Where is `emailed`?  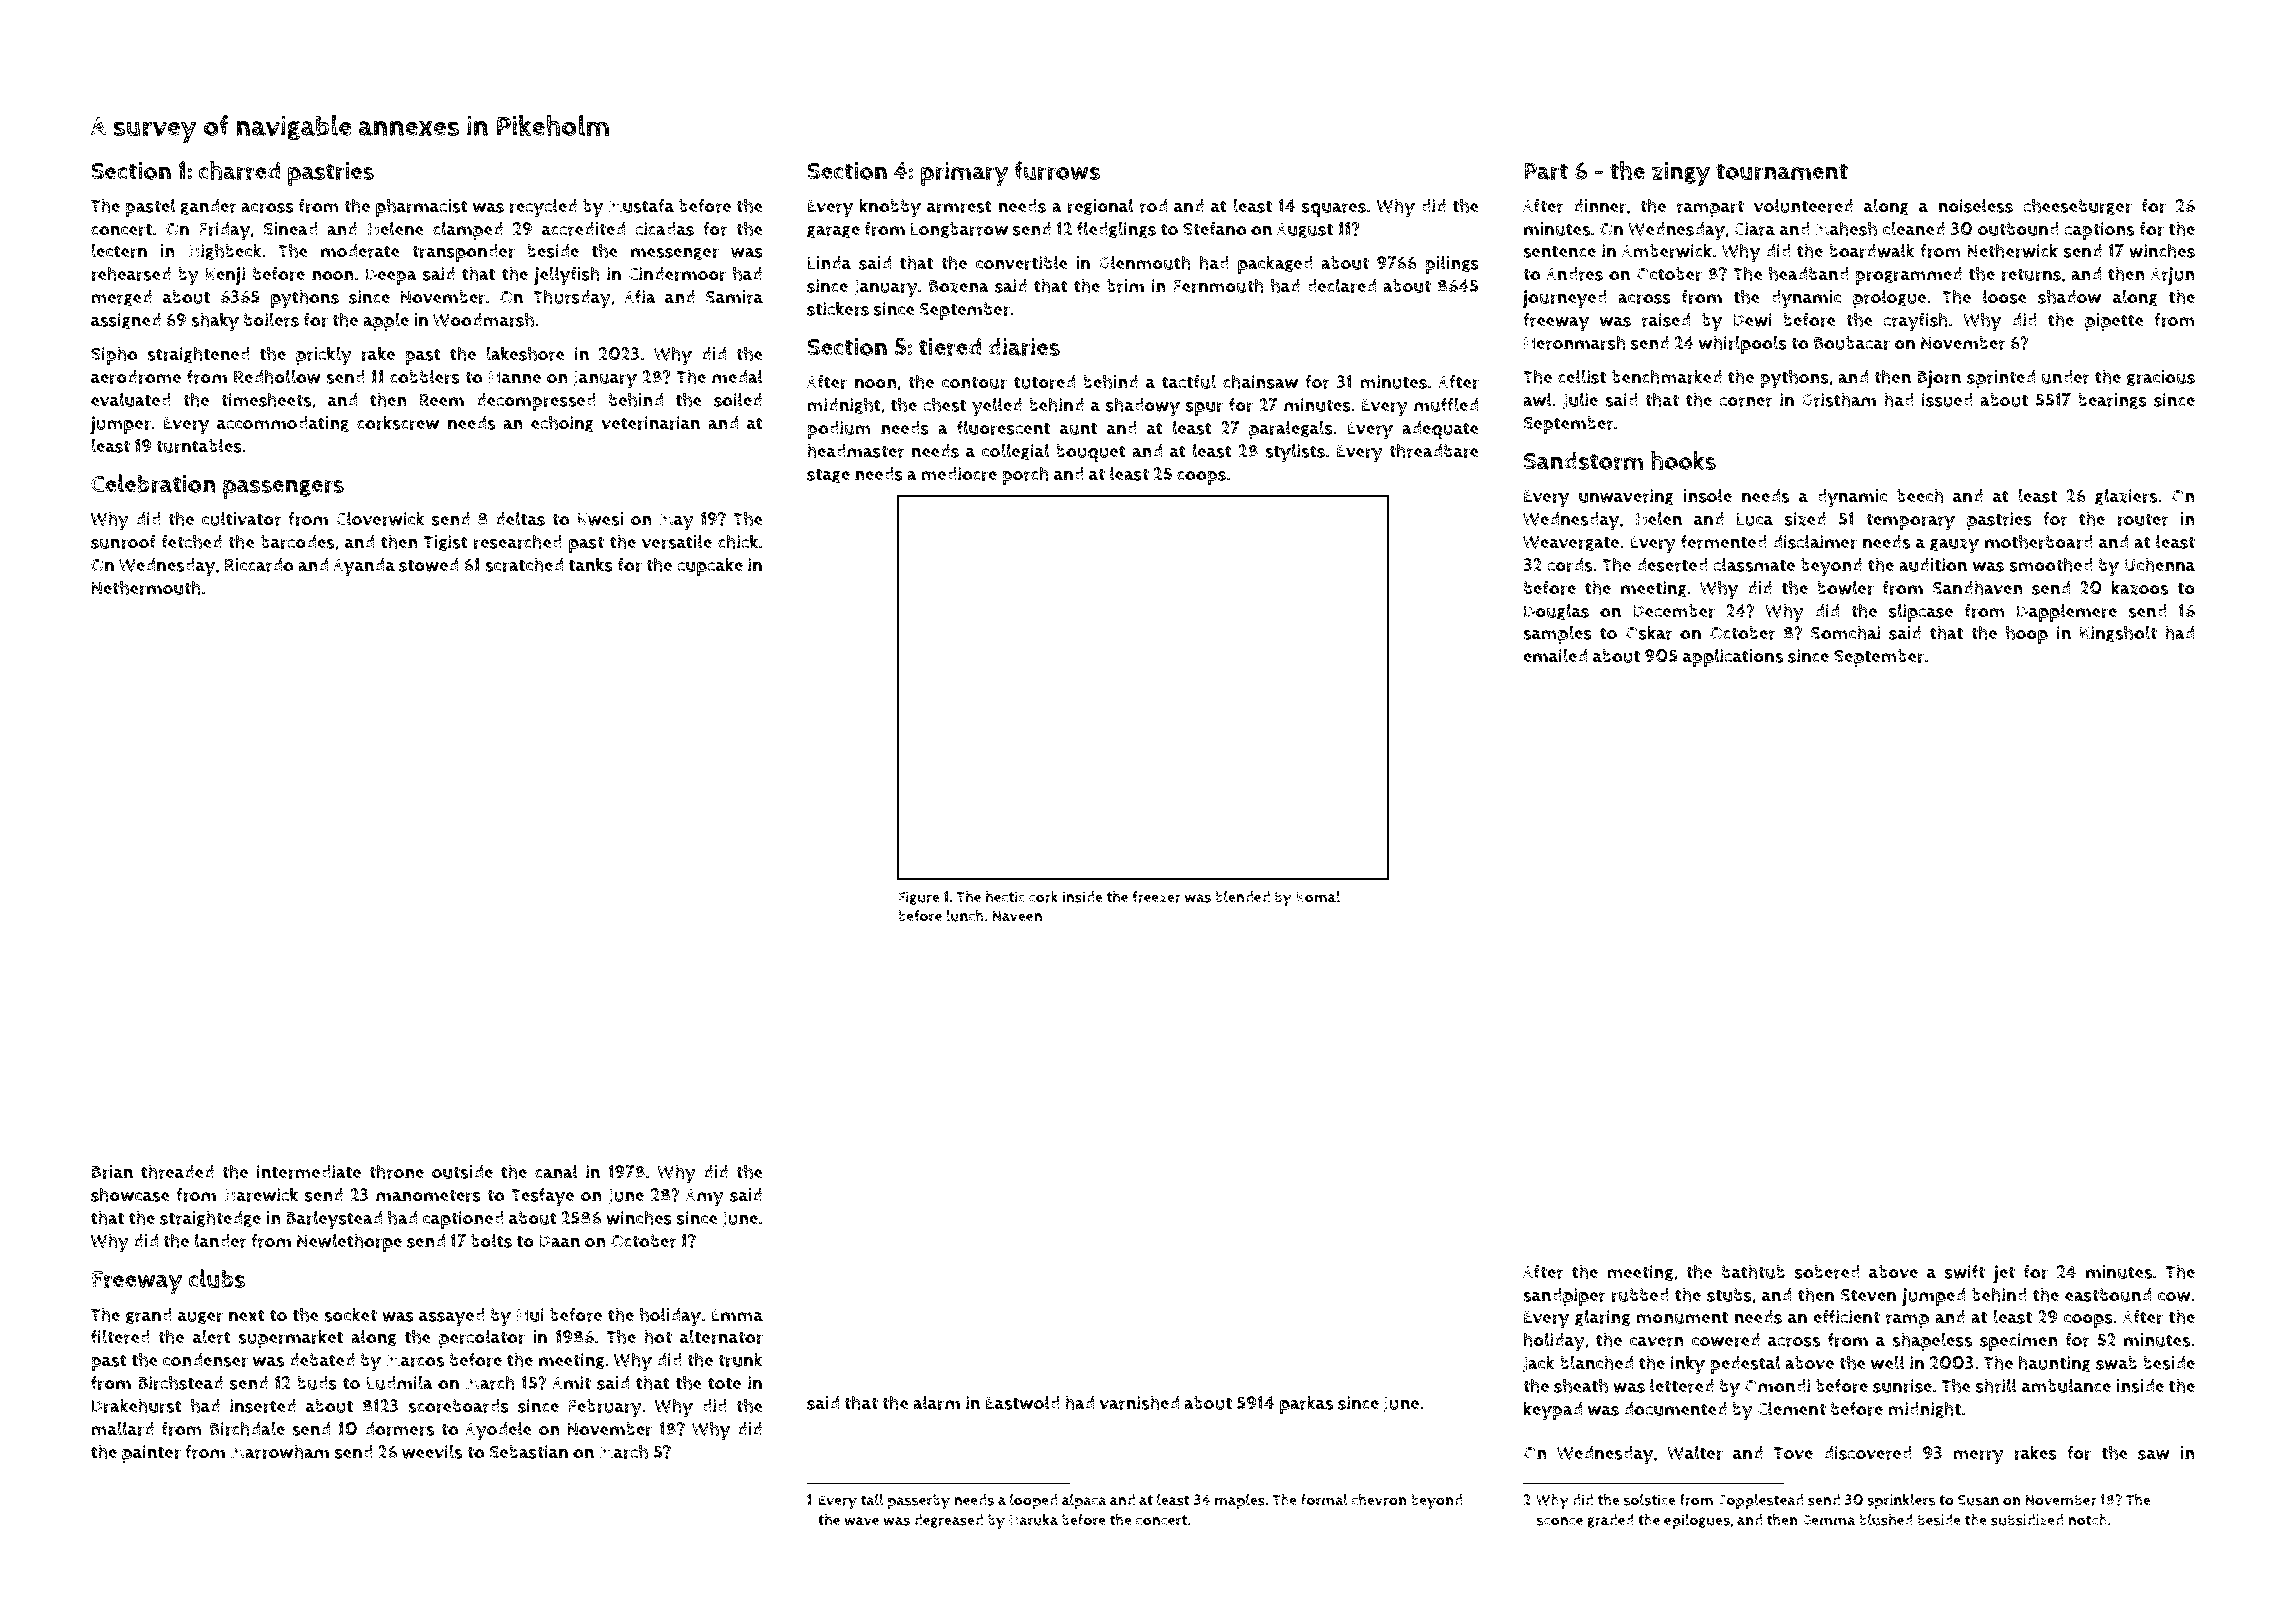
emailed is located at coordinates (1555, 655).
